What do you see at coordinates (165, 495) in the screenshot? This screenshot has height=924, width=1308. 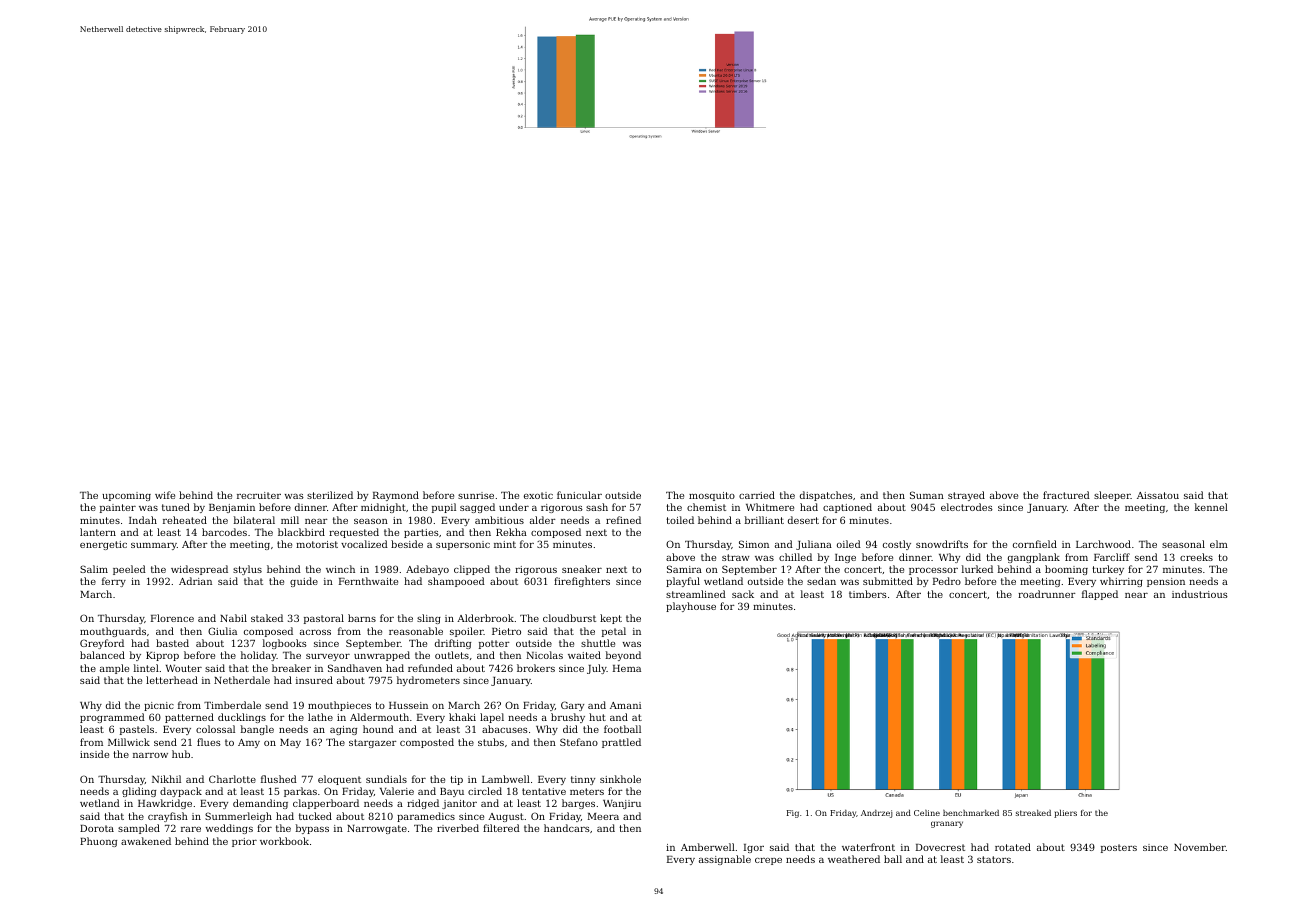 I see `wife` at bounding box center [165, 495].
